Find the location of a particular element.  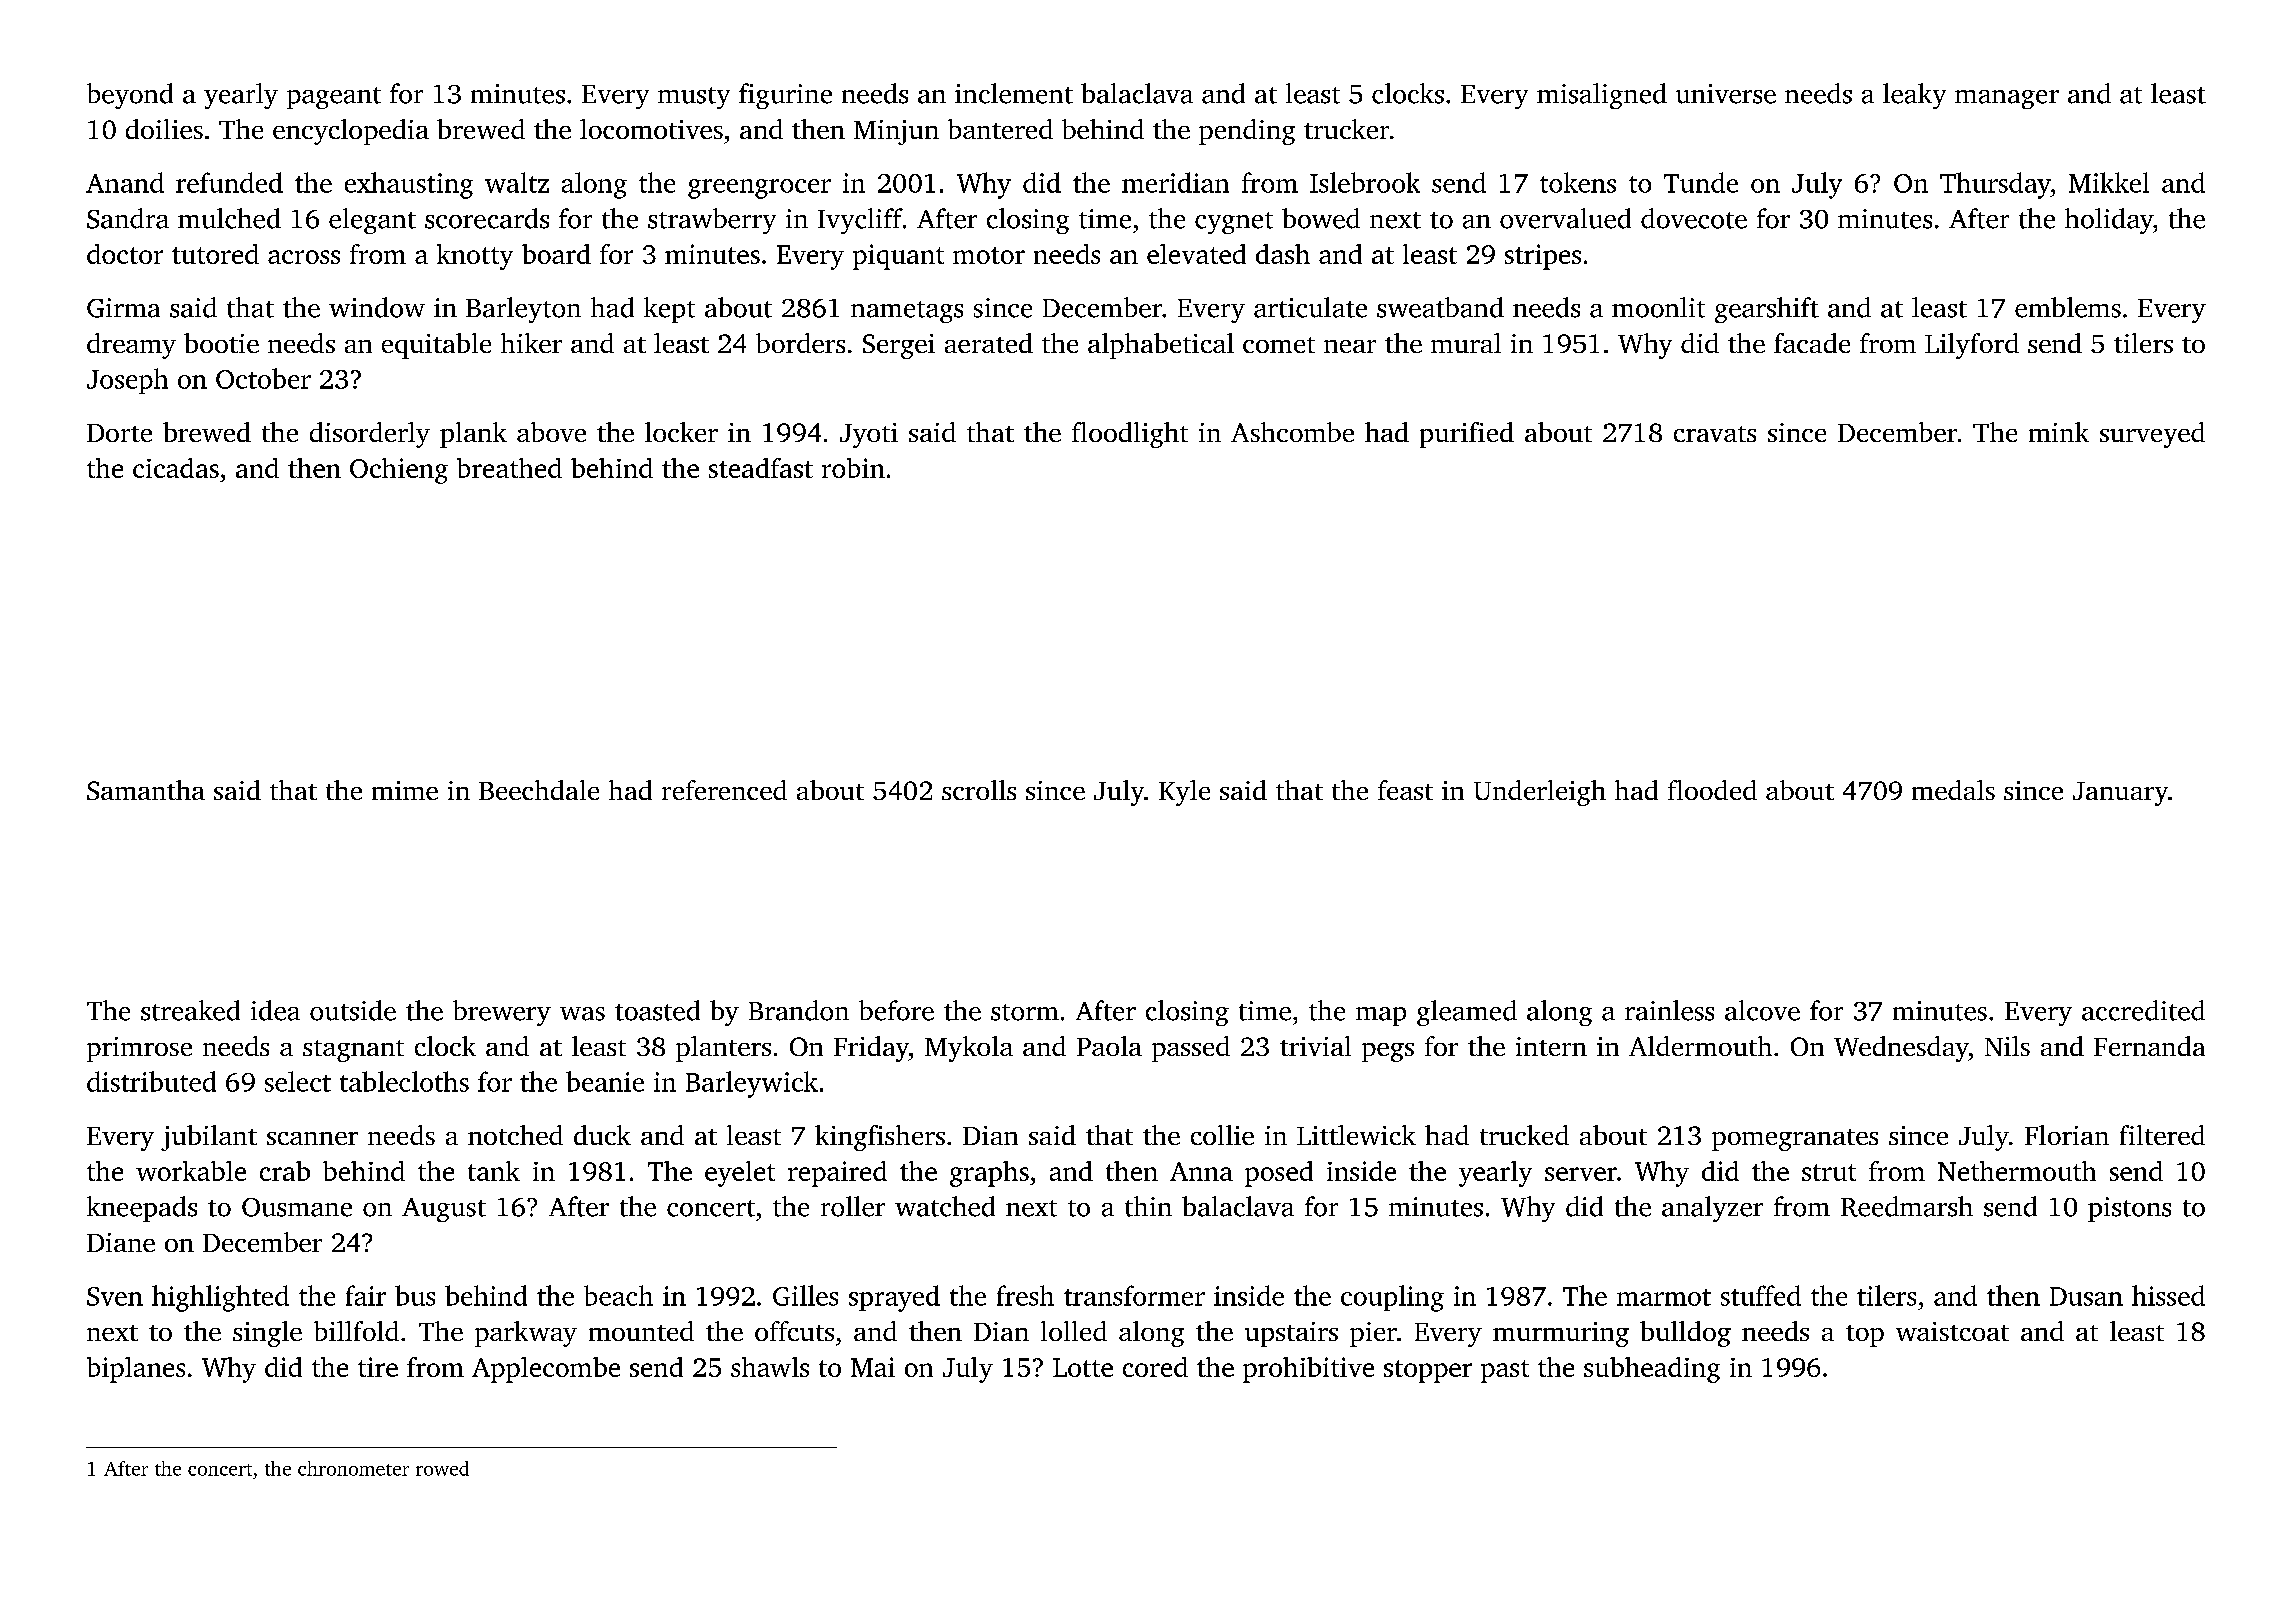

before is located at coordinates (896, 1010).
